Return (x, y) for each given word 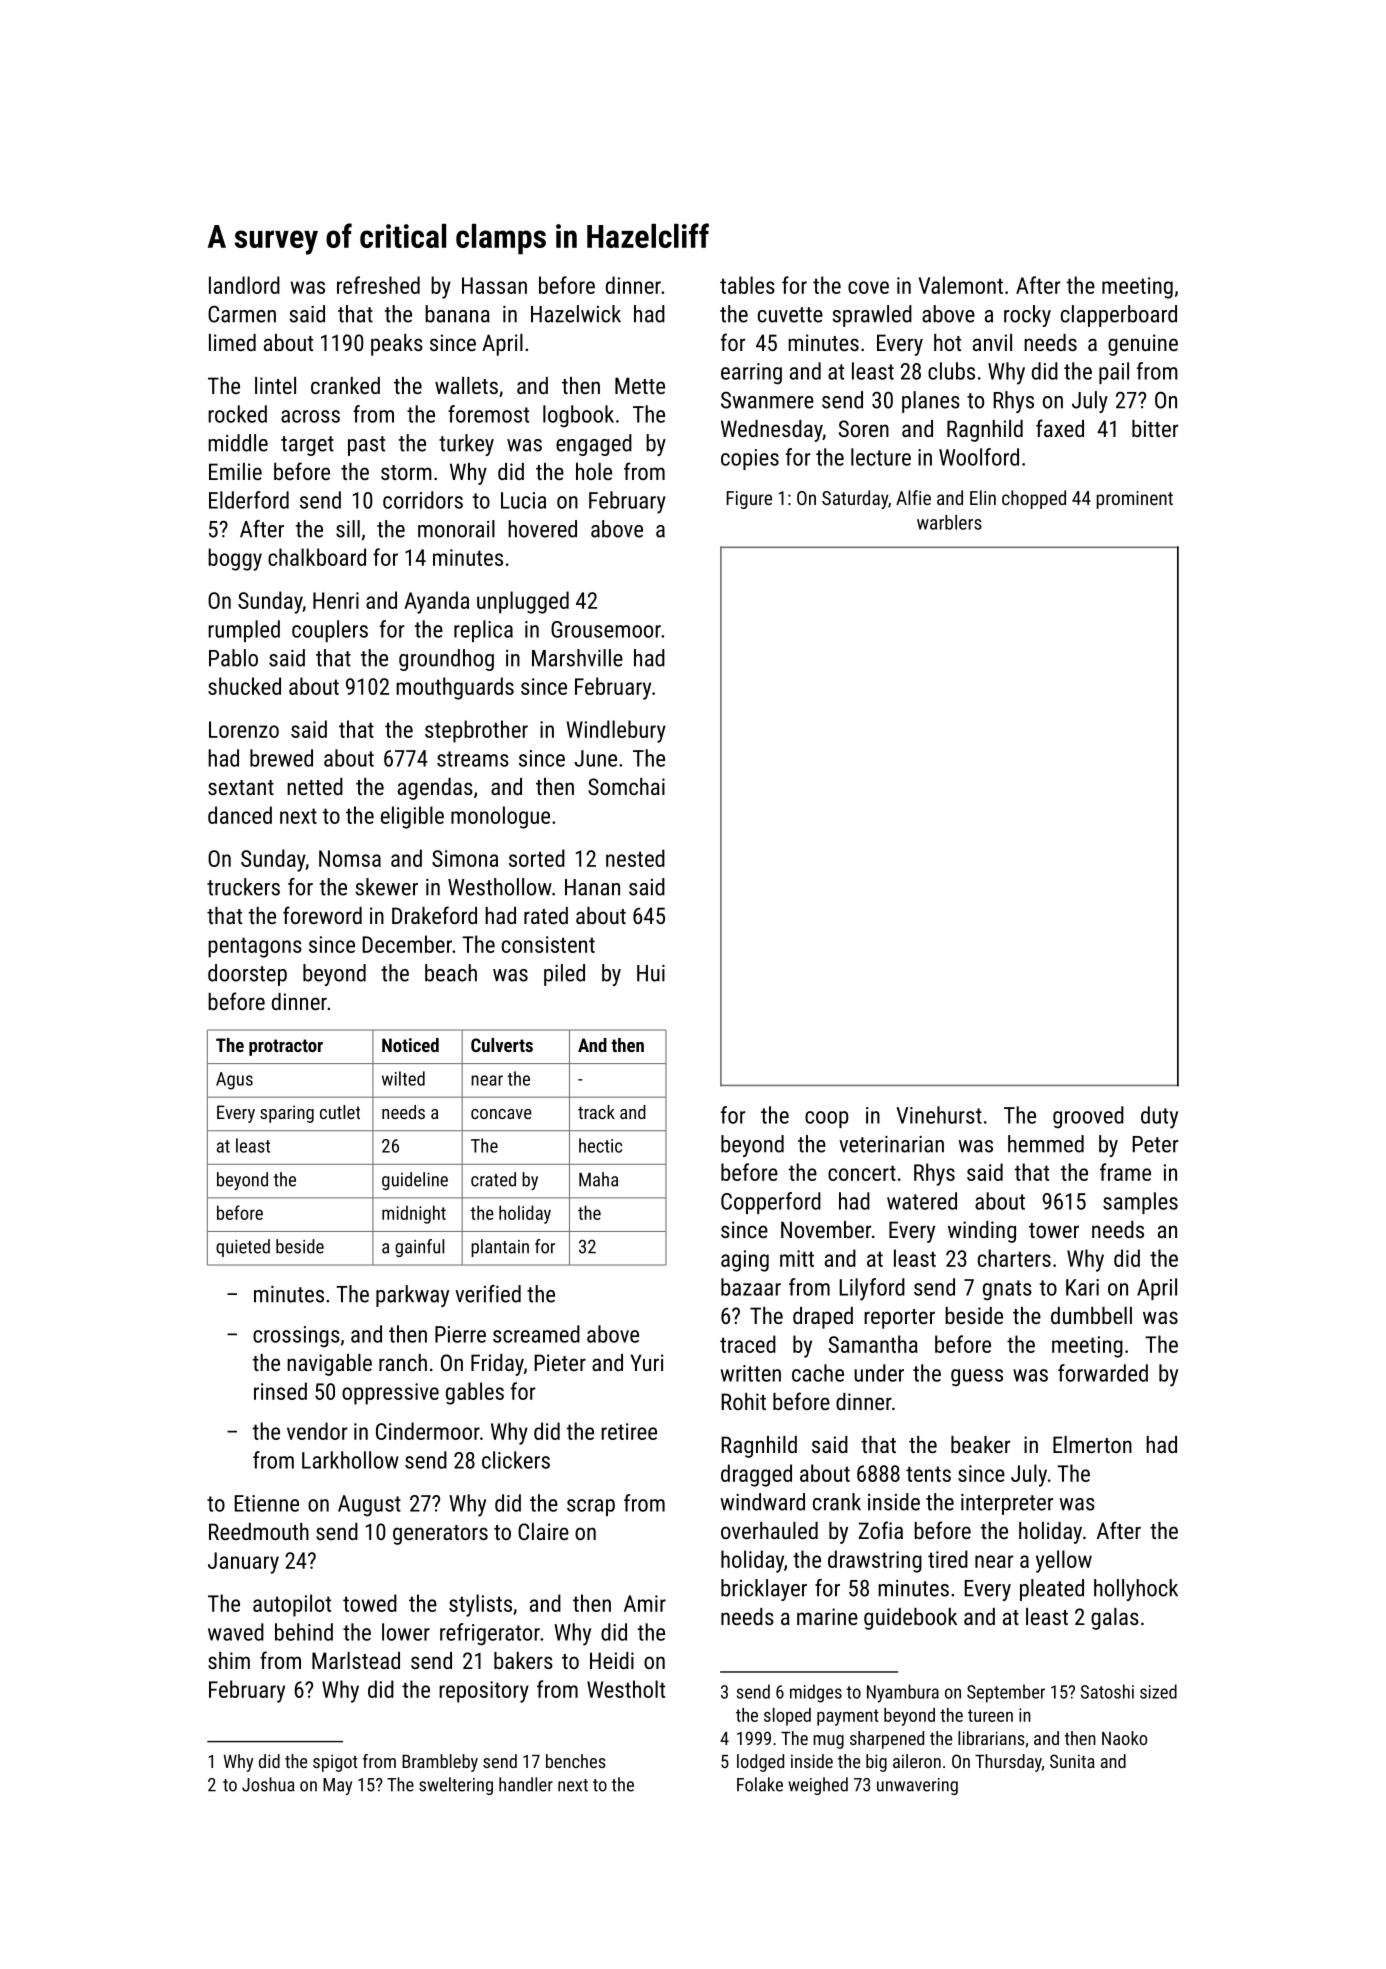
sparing (287, 1114)
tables (747, 285)
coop (826, 1119)
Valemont (961, 285)
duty (1159, 1117)
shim (229, 1660)
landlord (244, 285)
